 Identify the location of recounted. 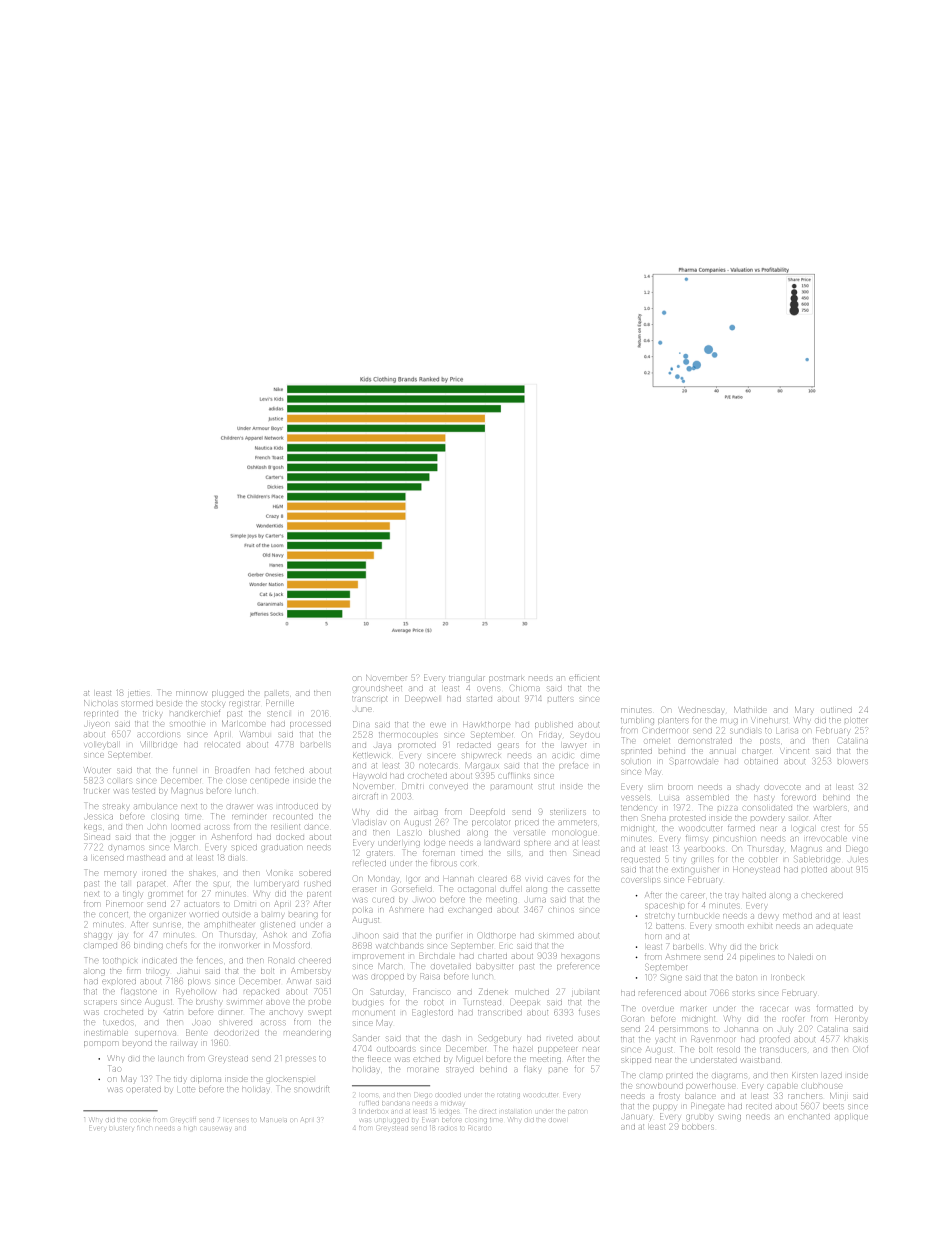
(293, 816).
